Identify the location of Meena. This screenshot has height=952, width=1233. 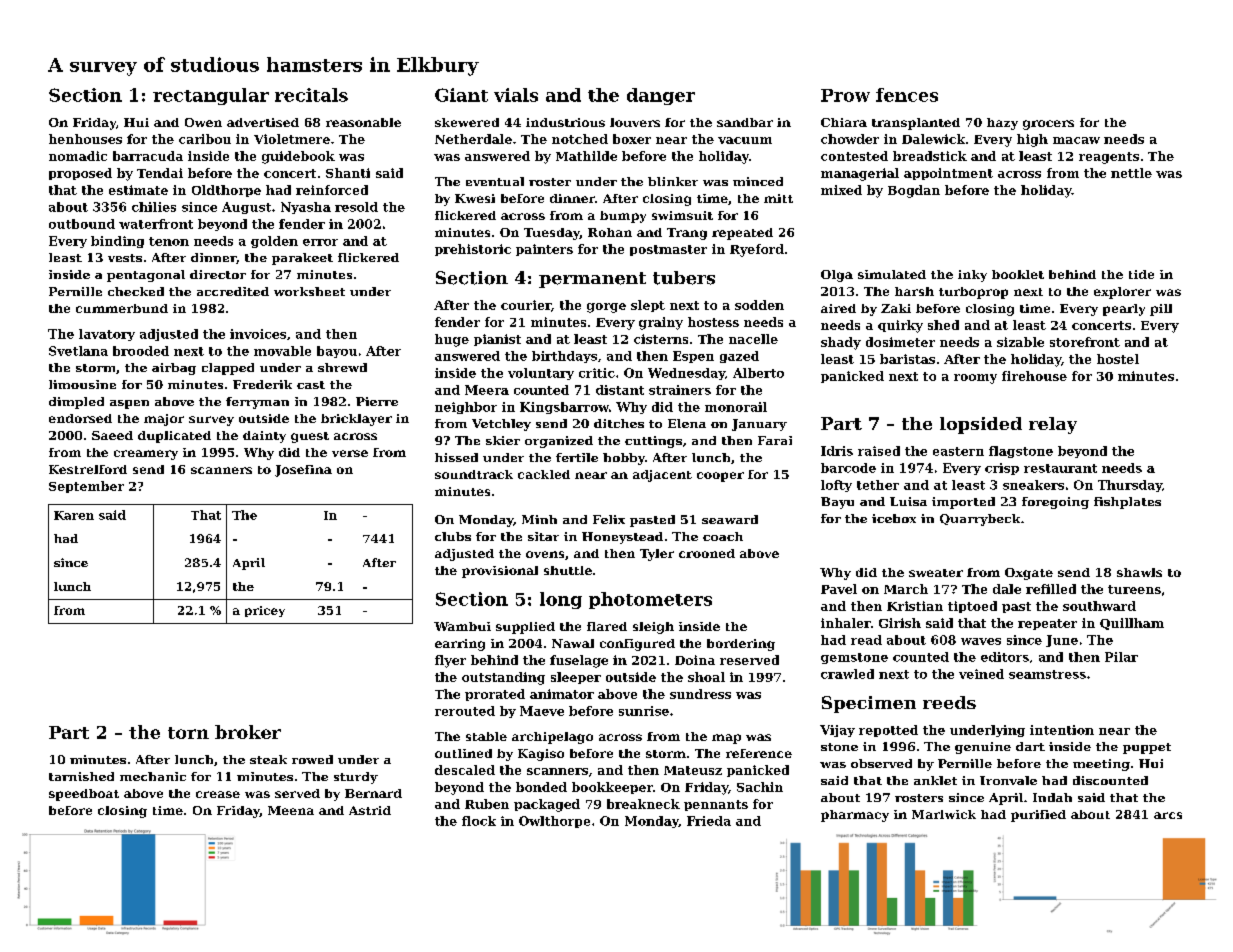
(291, 810).
